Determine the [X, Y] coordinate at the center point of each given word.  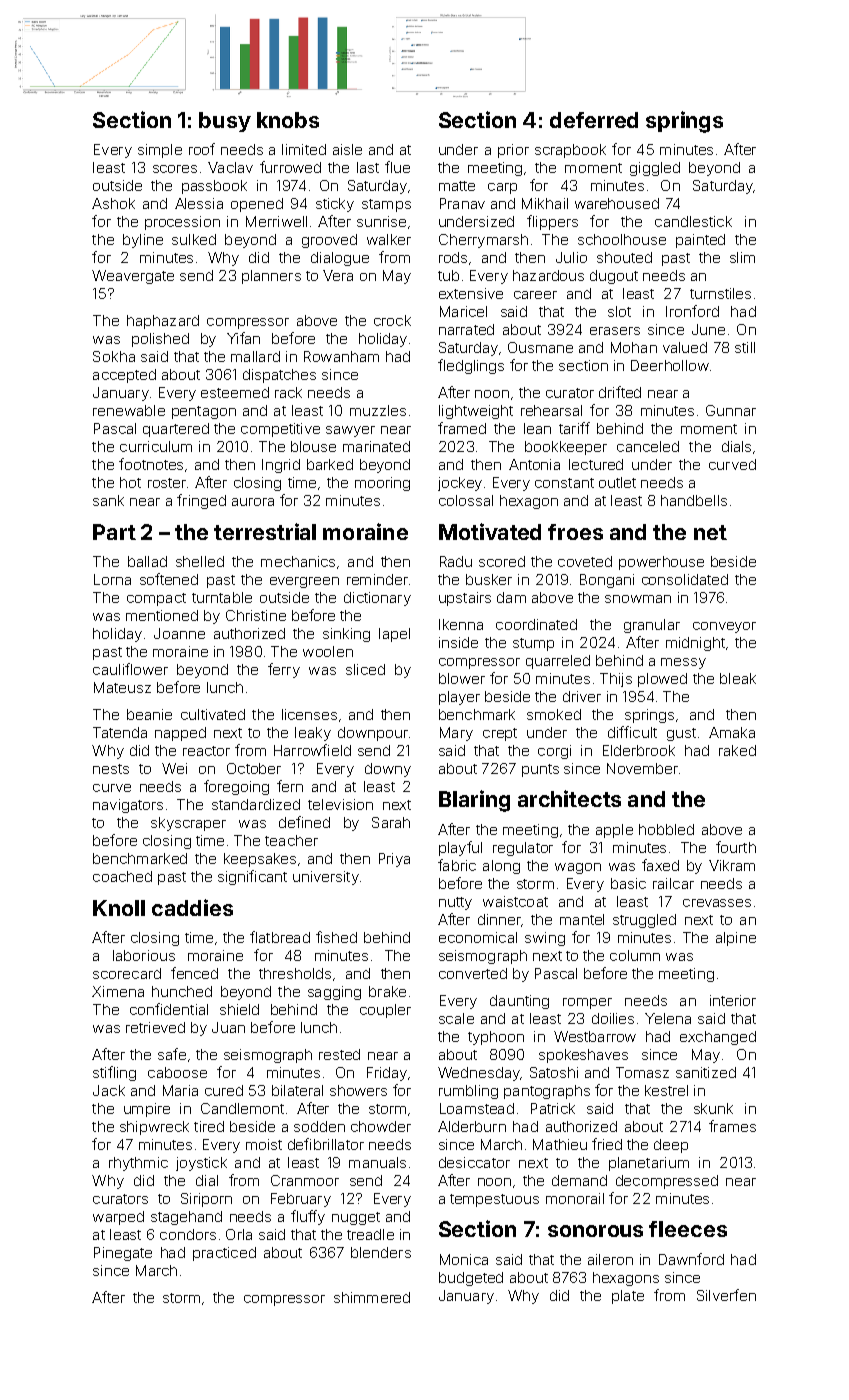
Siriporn [206, 1200]
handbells [694, 500]
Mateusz [122, 687]
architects [569, 798]
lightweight [476, 412]
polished [160, 340]
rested [339, 1054]
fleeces [688, 1229]
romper [587, 1003]
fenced [194, 973]
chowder [381, 1126]
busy [225, 122]
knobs [288, 120]
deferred [594, 120]
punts [540, 770]
